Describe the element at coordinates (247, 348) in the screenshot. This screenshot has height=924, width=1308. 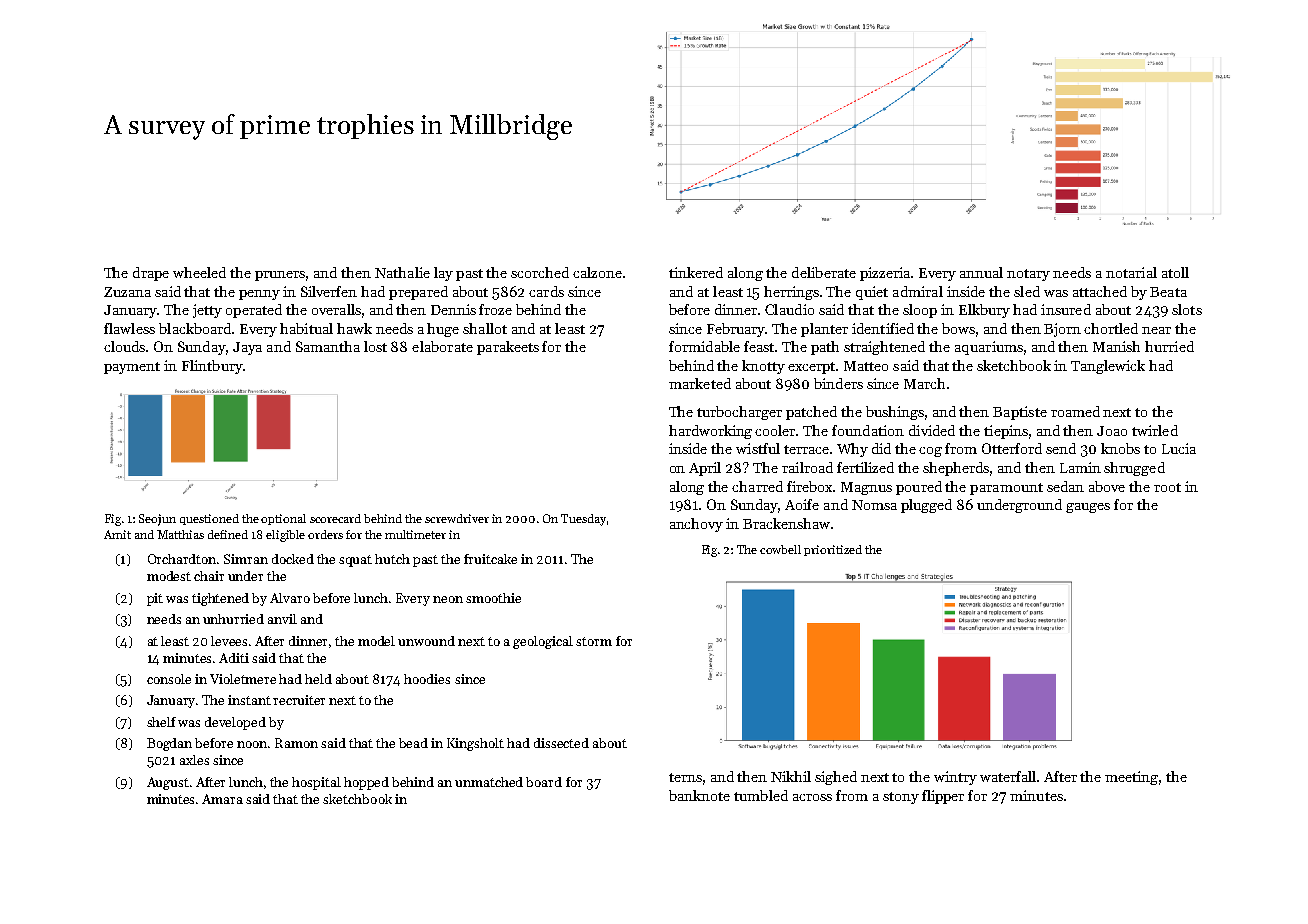
I see `Jaya` at that location.
